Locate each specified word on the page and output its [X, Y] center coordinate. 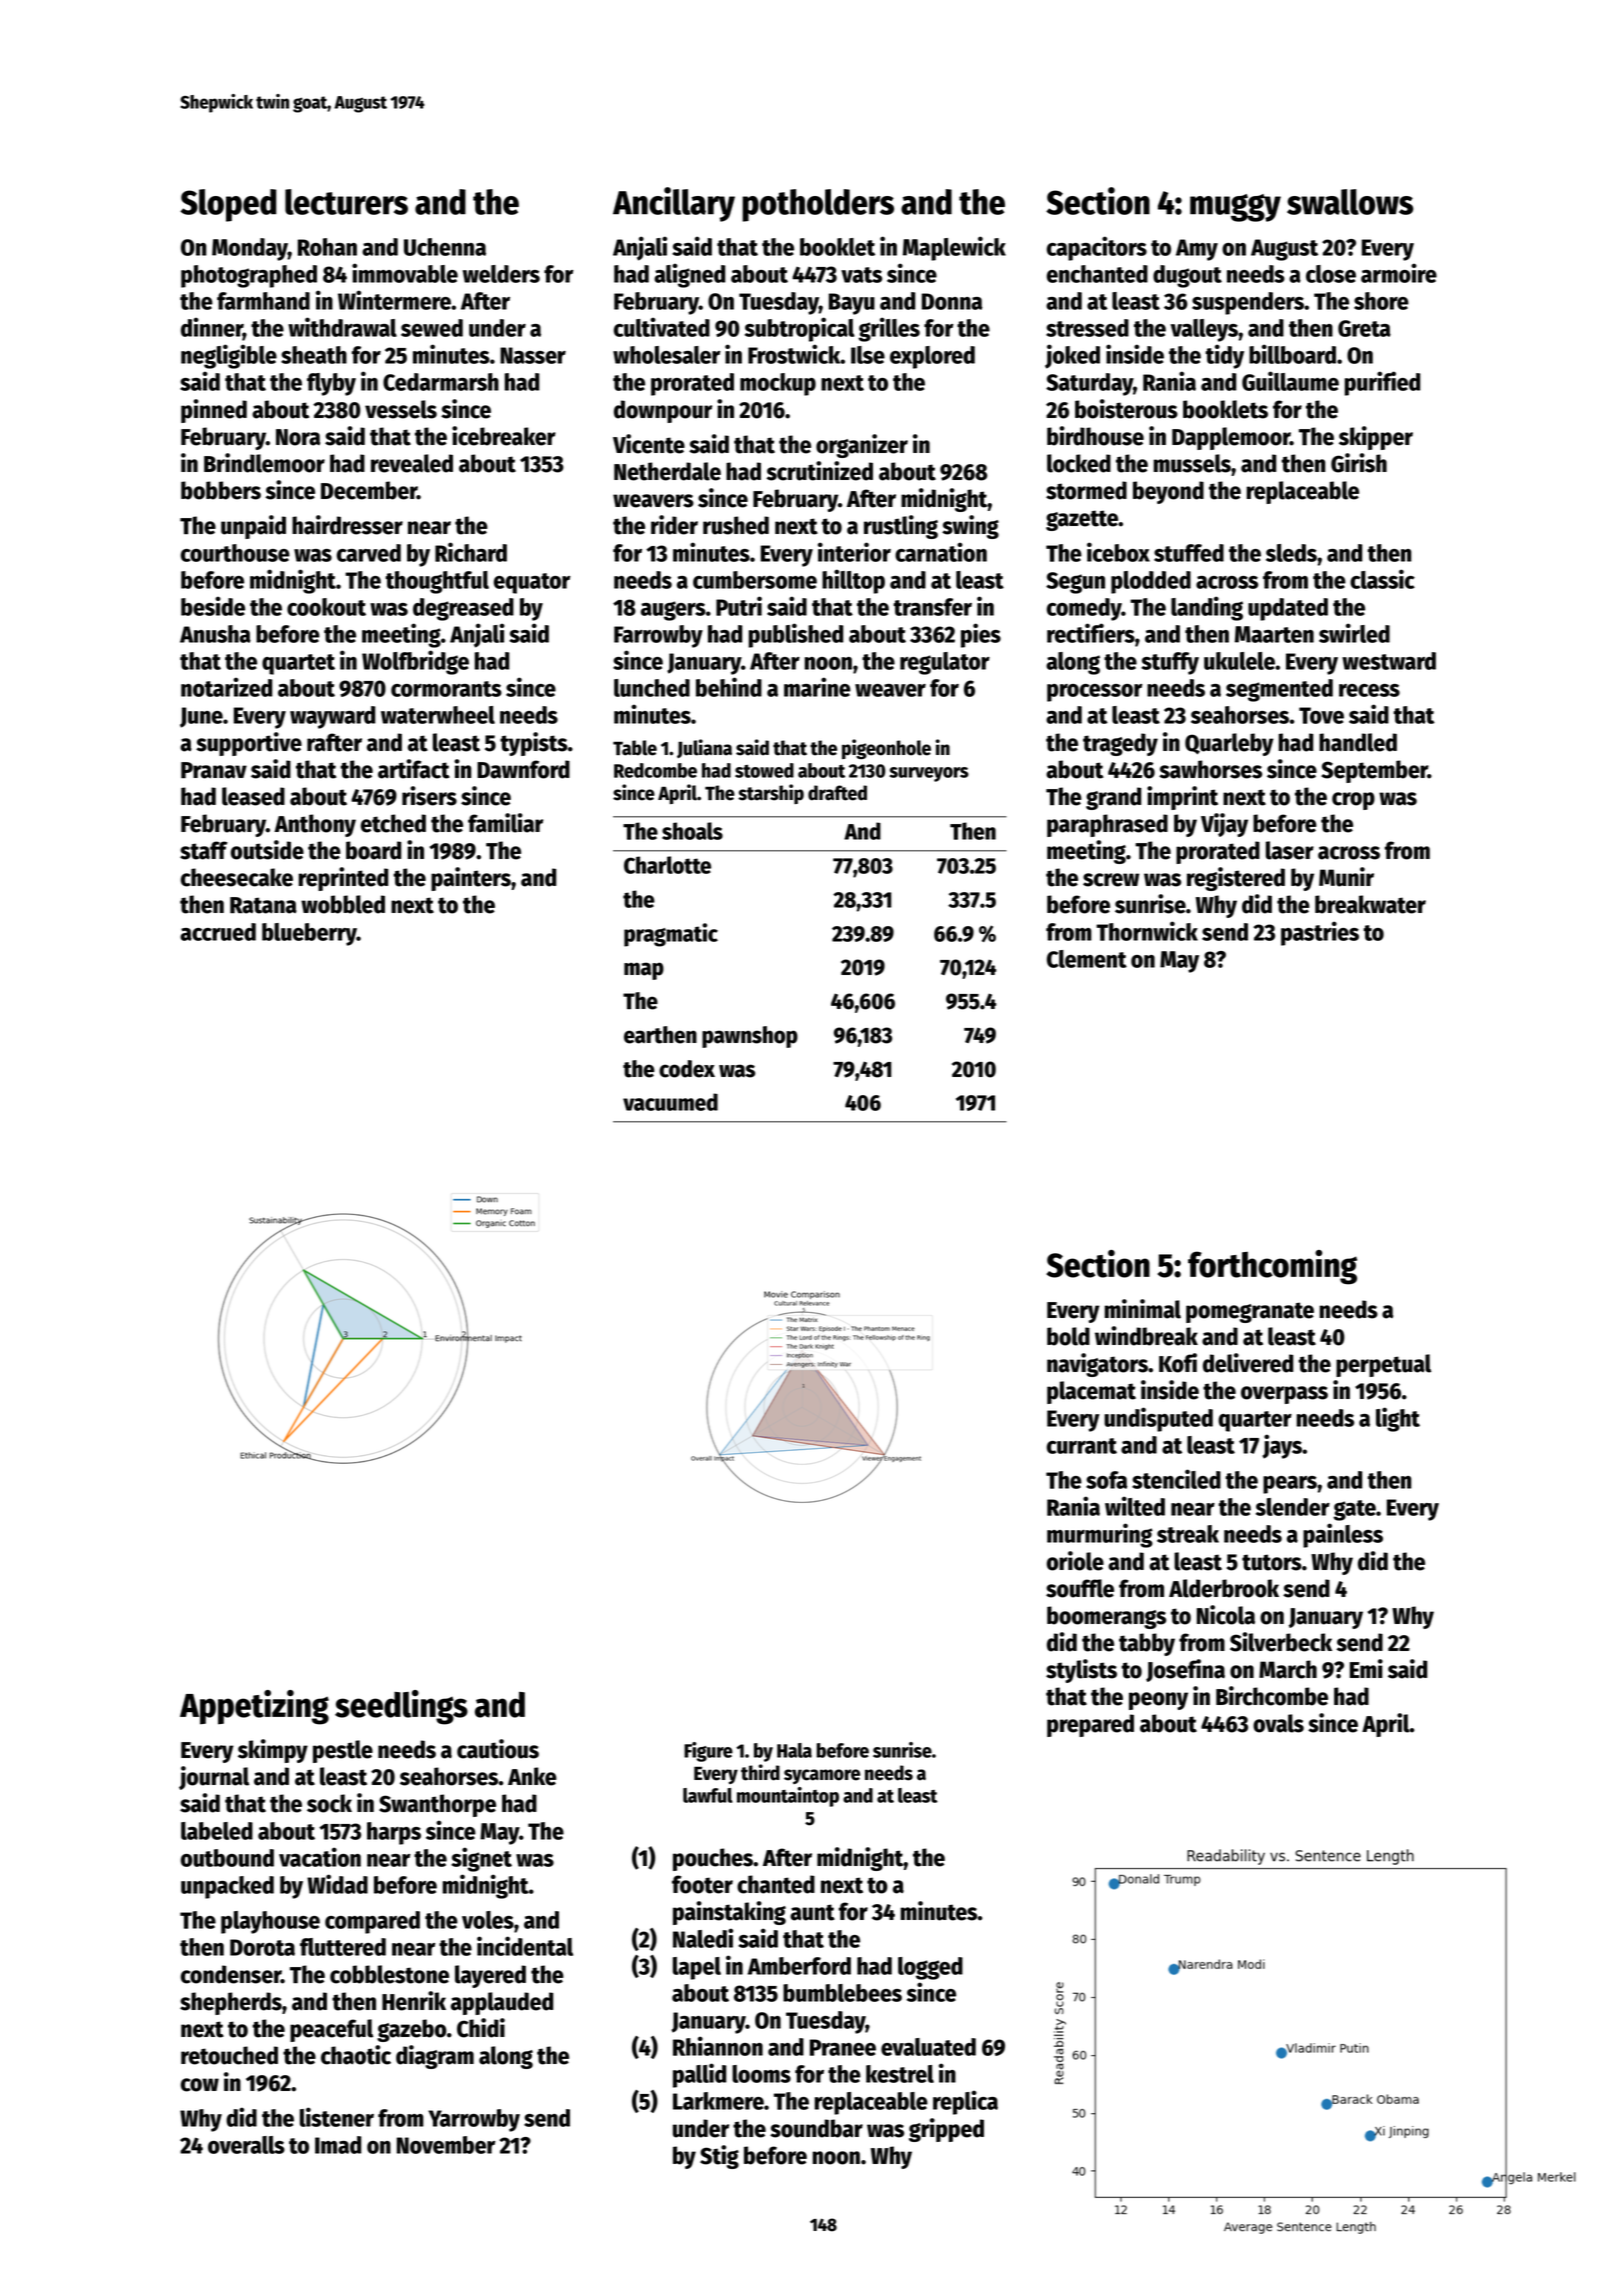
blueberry [309, 934]
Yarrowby [474, 2120]
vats [861, 275]
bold [1068, 1336]
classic [1382, 579]
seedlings [401, 1707]
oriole [1075, 1561]
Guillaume [1290, 381]
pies [981, 635]
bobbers [221, 490]
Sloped [228, 205]
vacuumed [670, 1102]
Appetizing [254, 1707]
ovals [1278, 1723]
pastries [1320, 933]
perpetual [1383, 1365]
